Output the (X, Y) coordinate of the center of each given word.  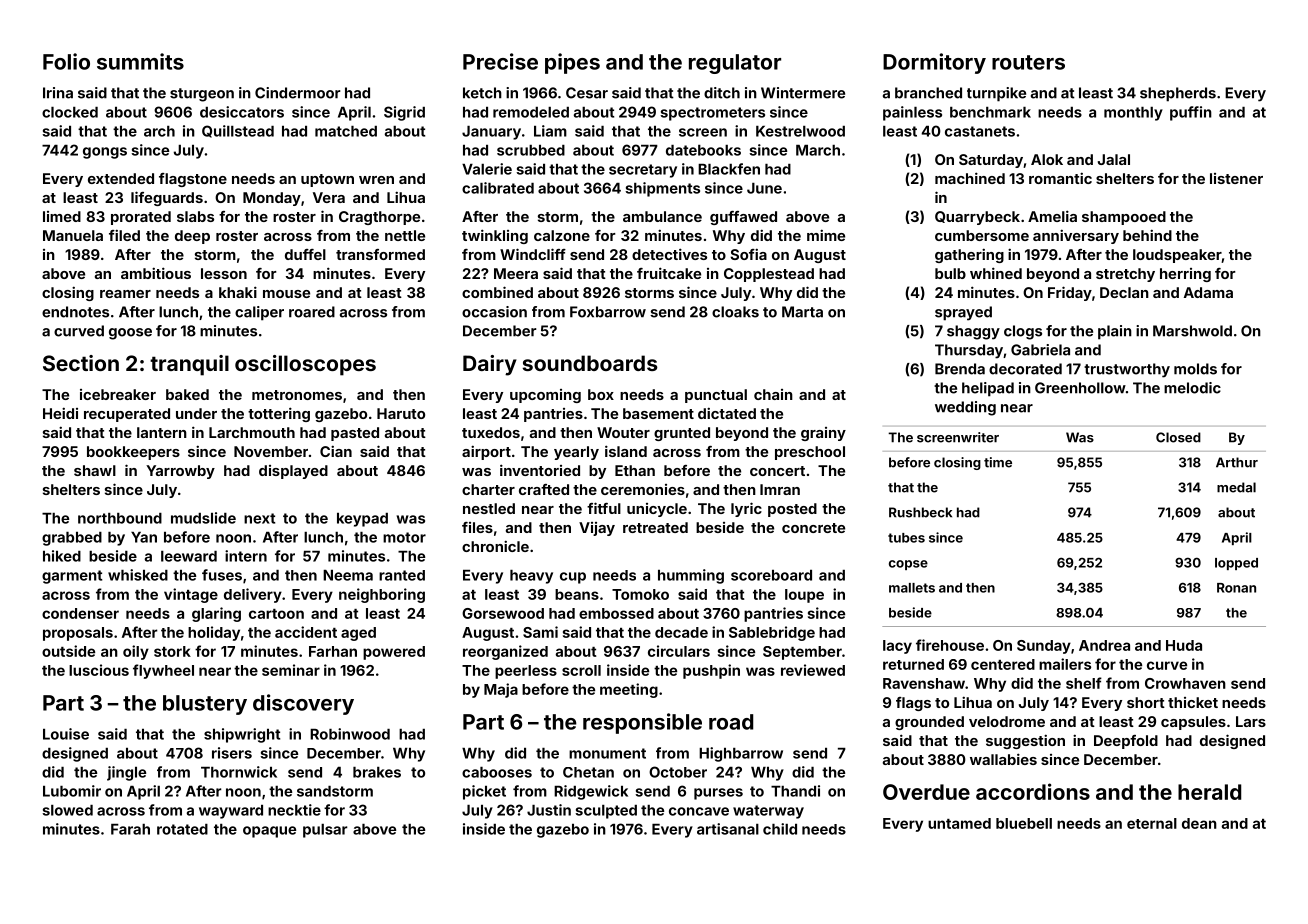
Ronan (1236, 588)
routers (1028, 62)
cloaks (735, 312)
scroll (581, 670)
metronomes (297, 395)
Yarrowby (180, 472)
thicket (1193, 702)
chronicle (495, 546)
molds (1195, 369)
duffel (305, 254)
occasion (494, 312)
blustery (205, 705)
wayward (231, 812)
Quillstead (238, 131)
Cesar (587, 93)
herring (1185, 275)
